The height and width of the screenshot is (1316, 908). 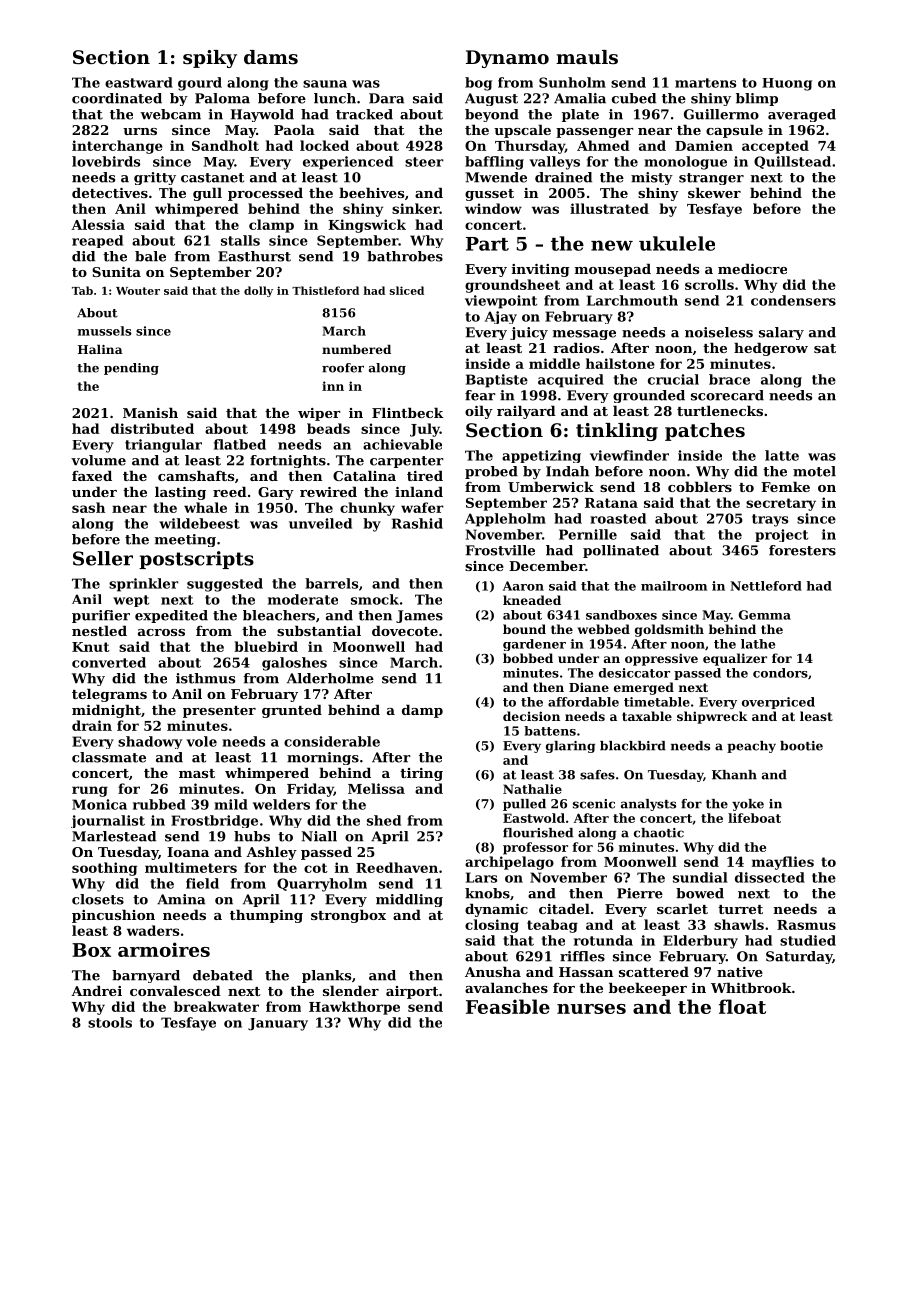 What do you see at coordinates (424, 162) in the screenshot?
I see `steer` at bounding box center [424, 162].
